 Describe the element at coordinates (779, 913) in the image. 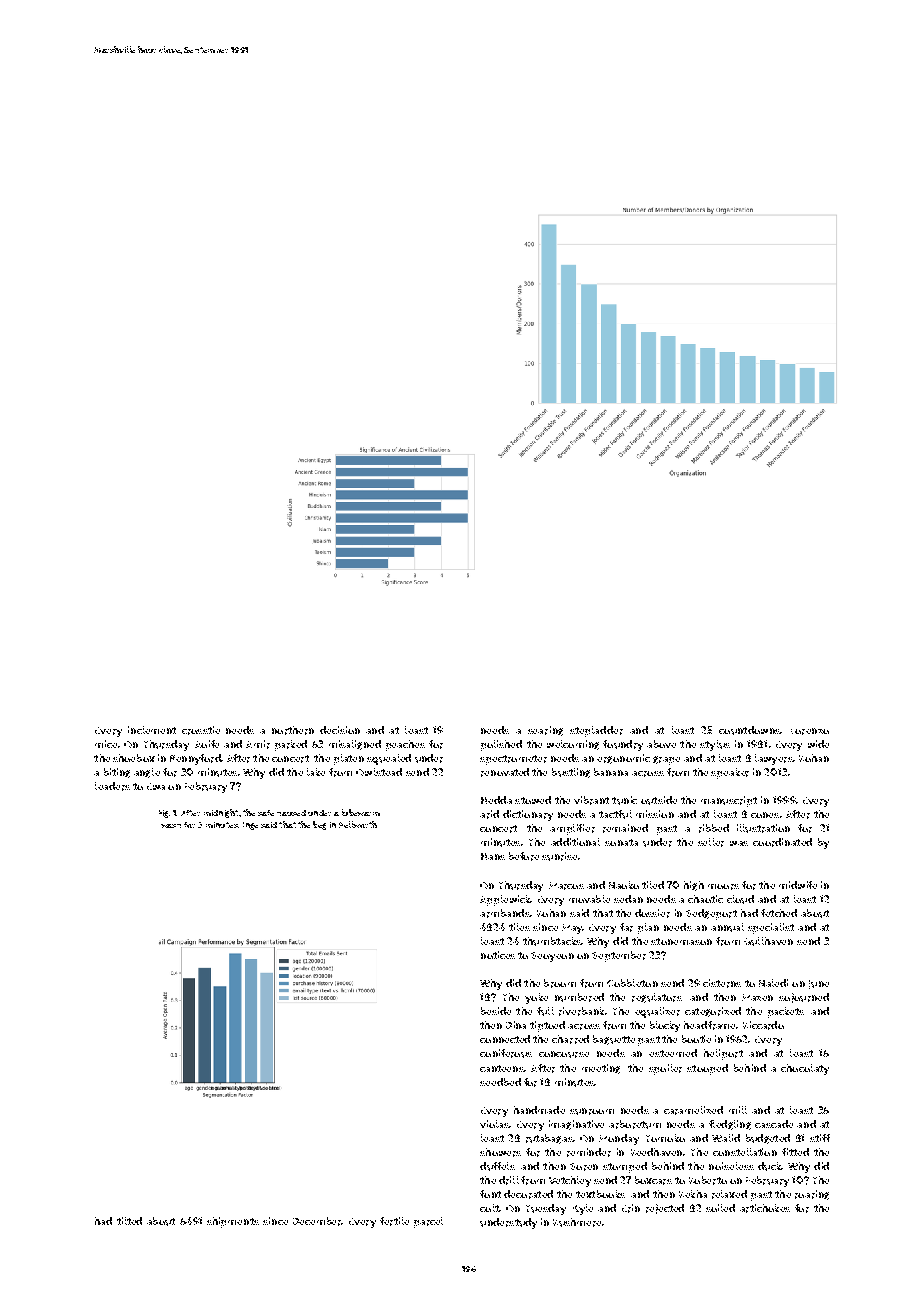

I see `fetched` at that location.
